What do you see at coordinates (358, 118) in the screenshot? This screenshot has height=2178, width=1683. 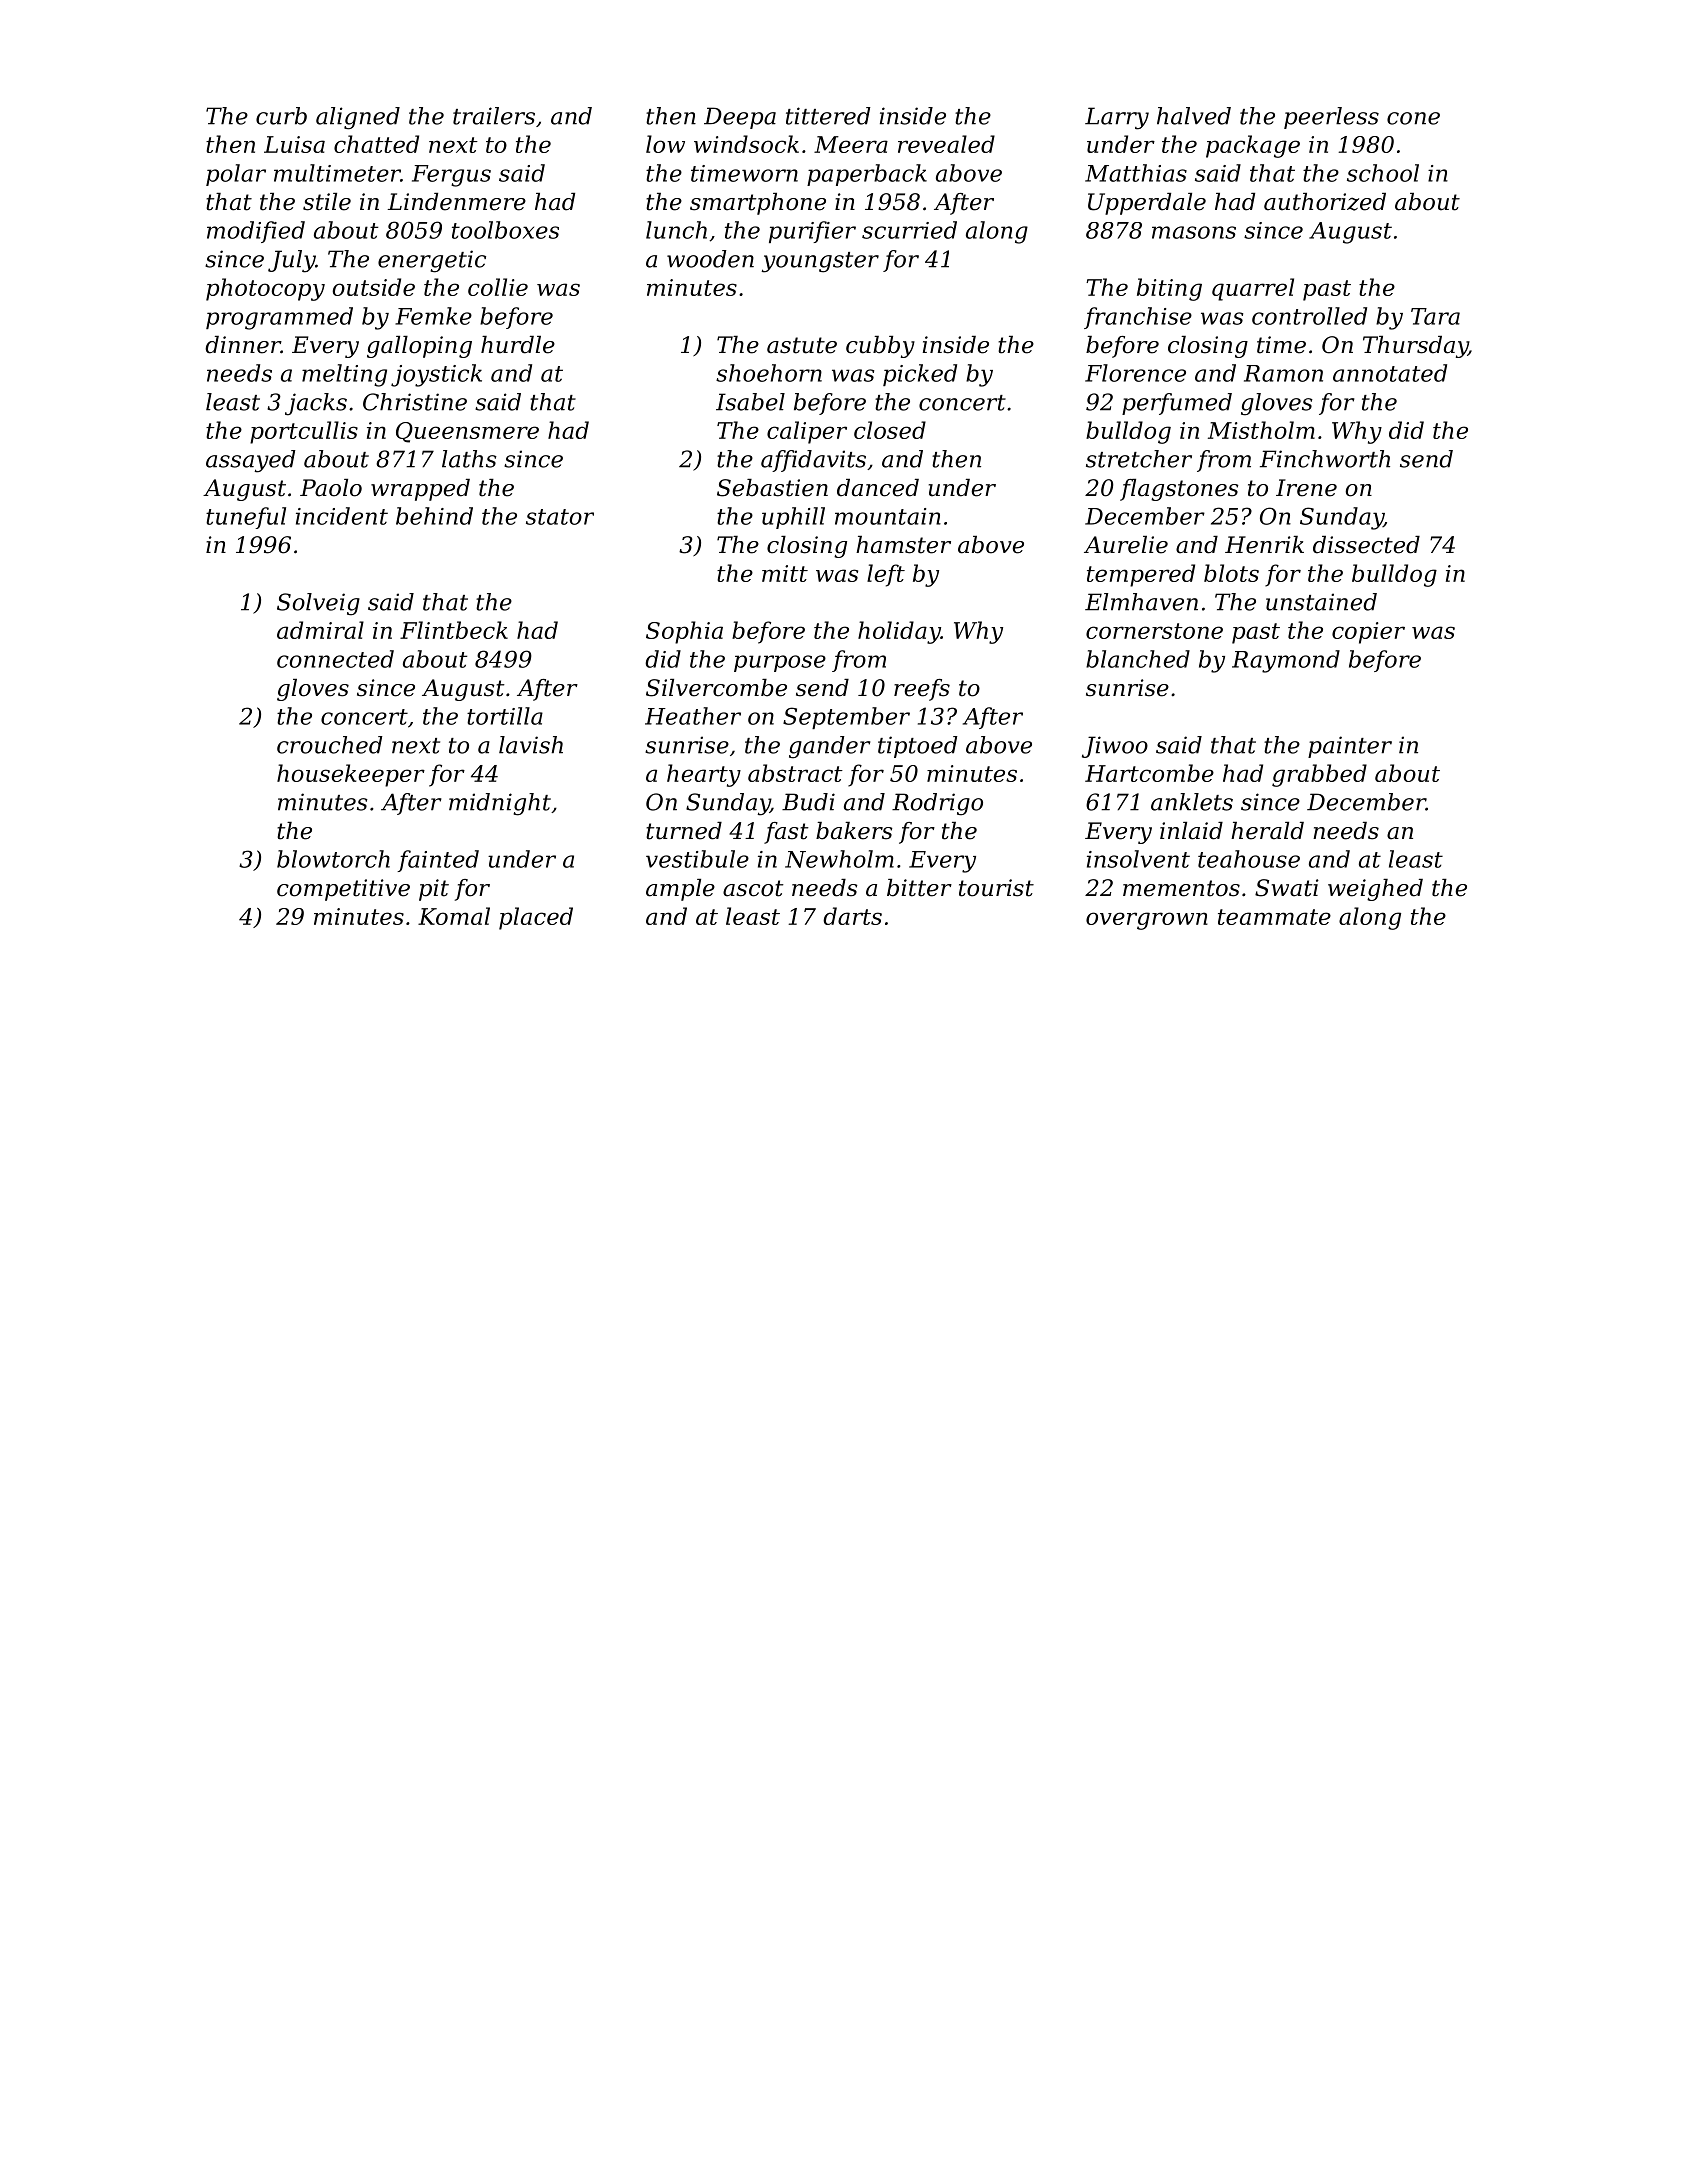 I see `aligned` at bounding box center [358, 118].
